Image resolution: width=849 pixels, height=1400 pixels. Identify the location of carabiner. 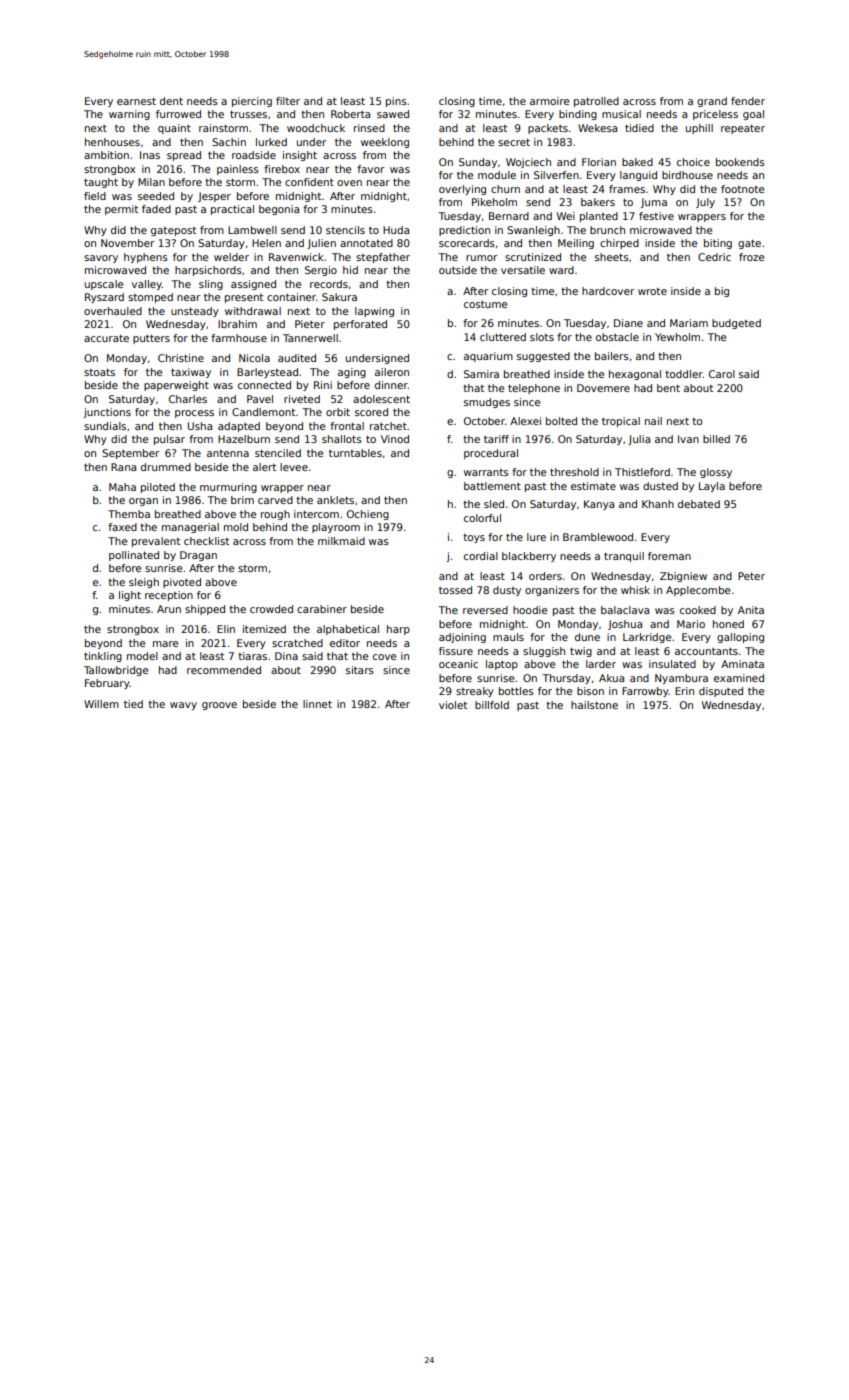
(322, 609).
